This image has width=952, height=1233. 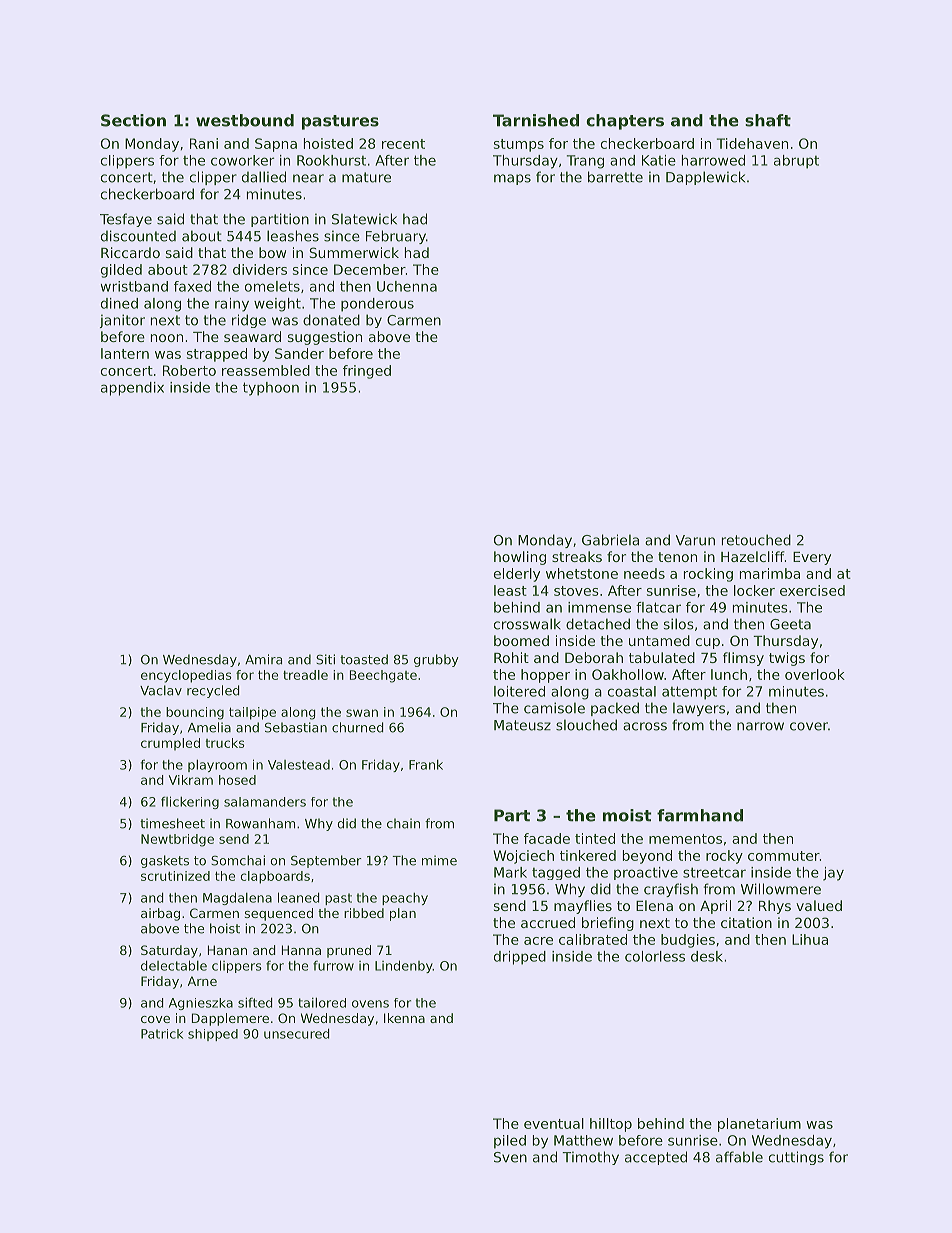 I want to click on Gabriela, so click(x=610, y=540).
